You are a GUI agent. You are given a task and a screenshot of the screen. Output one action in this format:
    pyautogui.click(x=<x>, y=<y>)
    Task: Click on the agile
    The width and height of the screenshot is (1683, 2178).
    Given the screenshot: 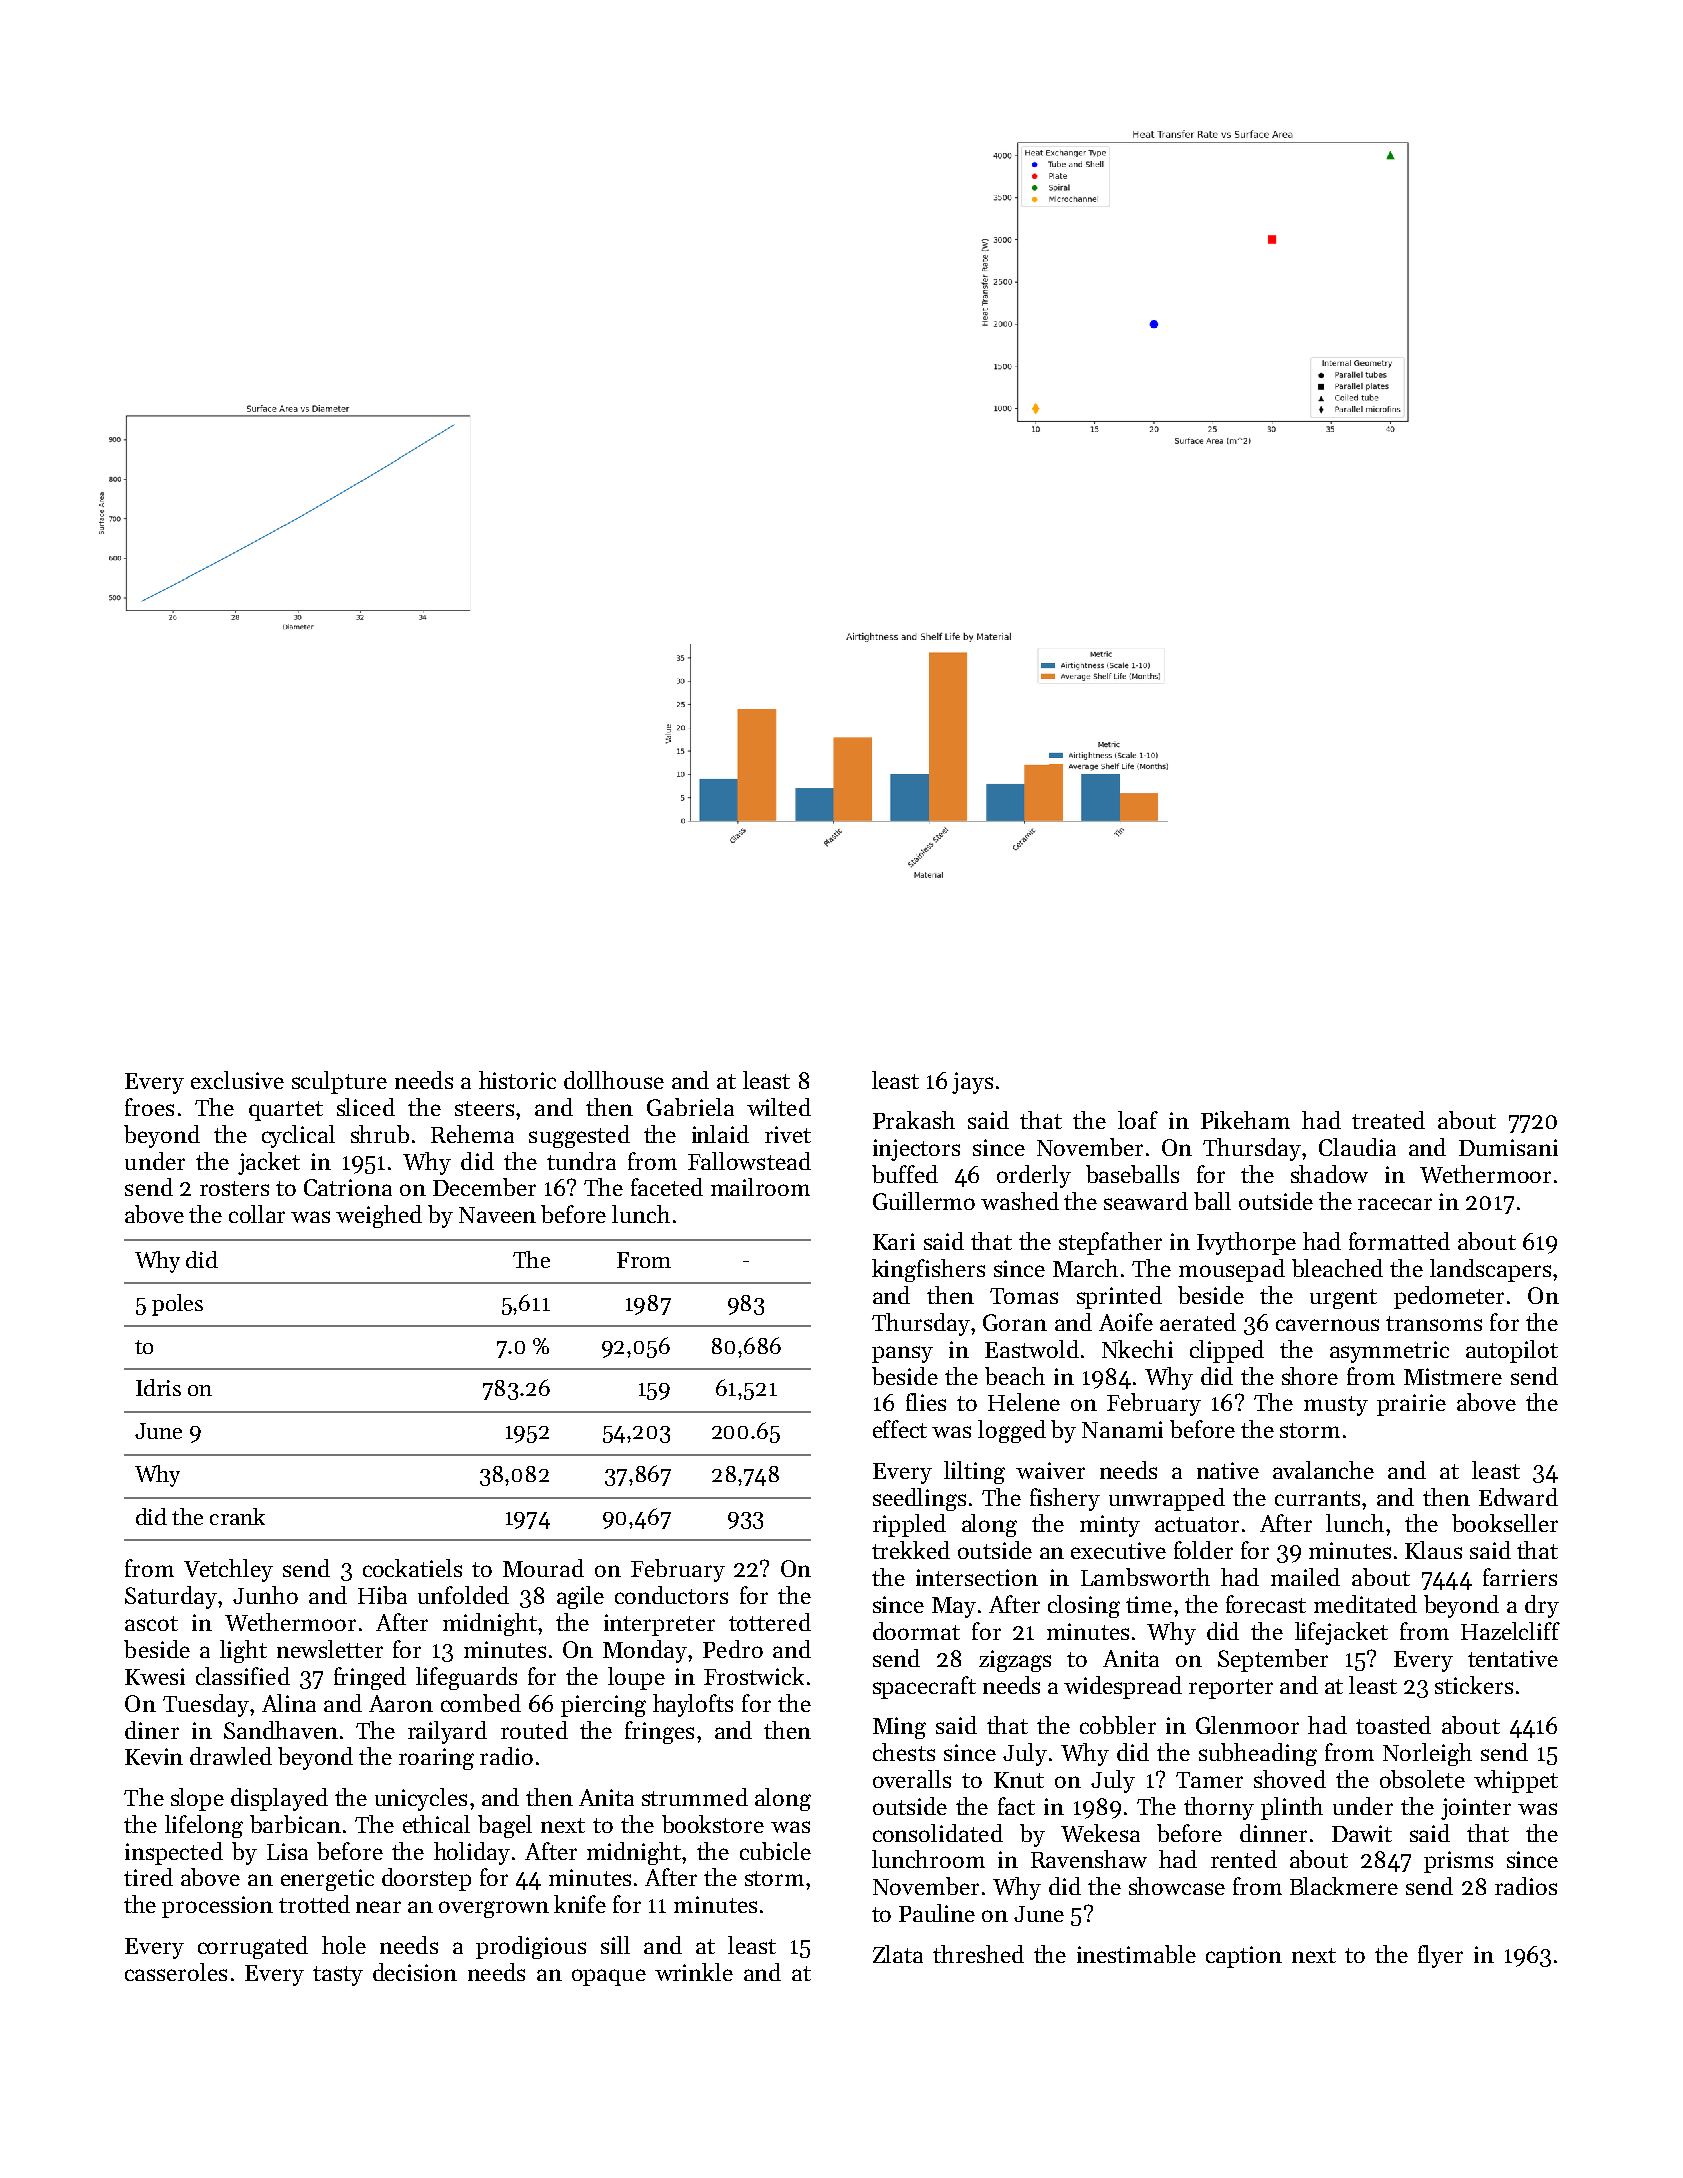 What is the action you would take?
    pyautogui.click(x=580, y=1597)
